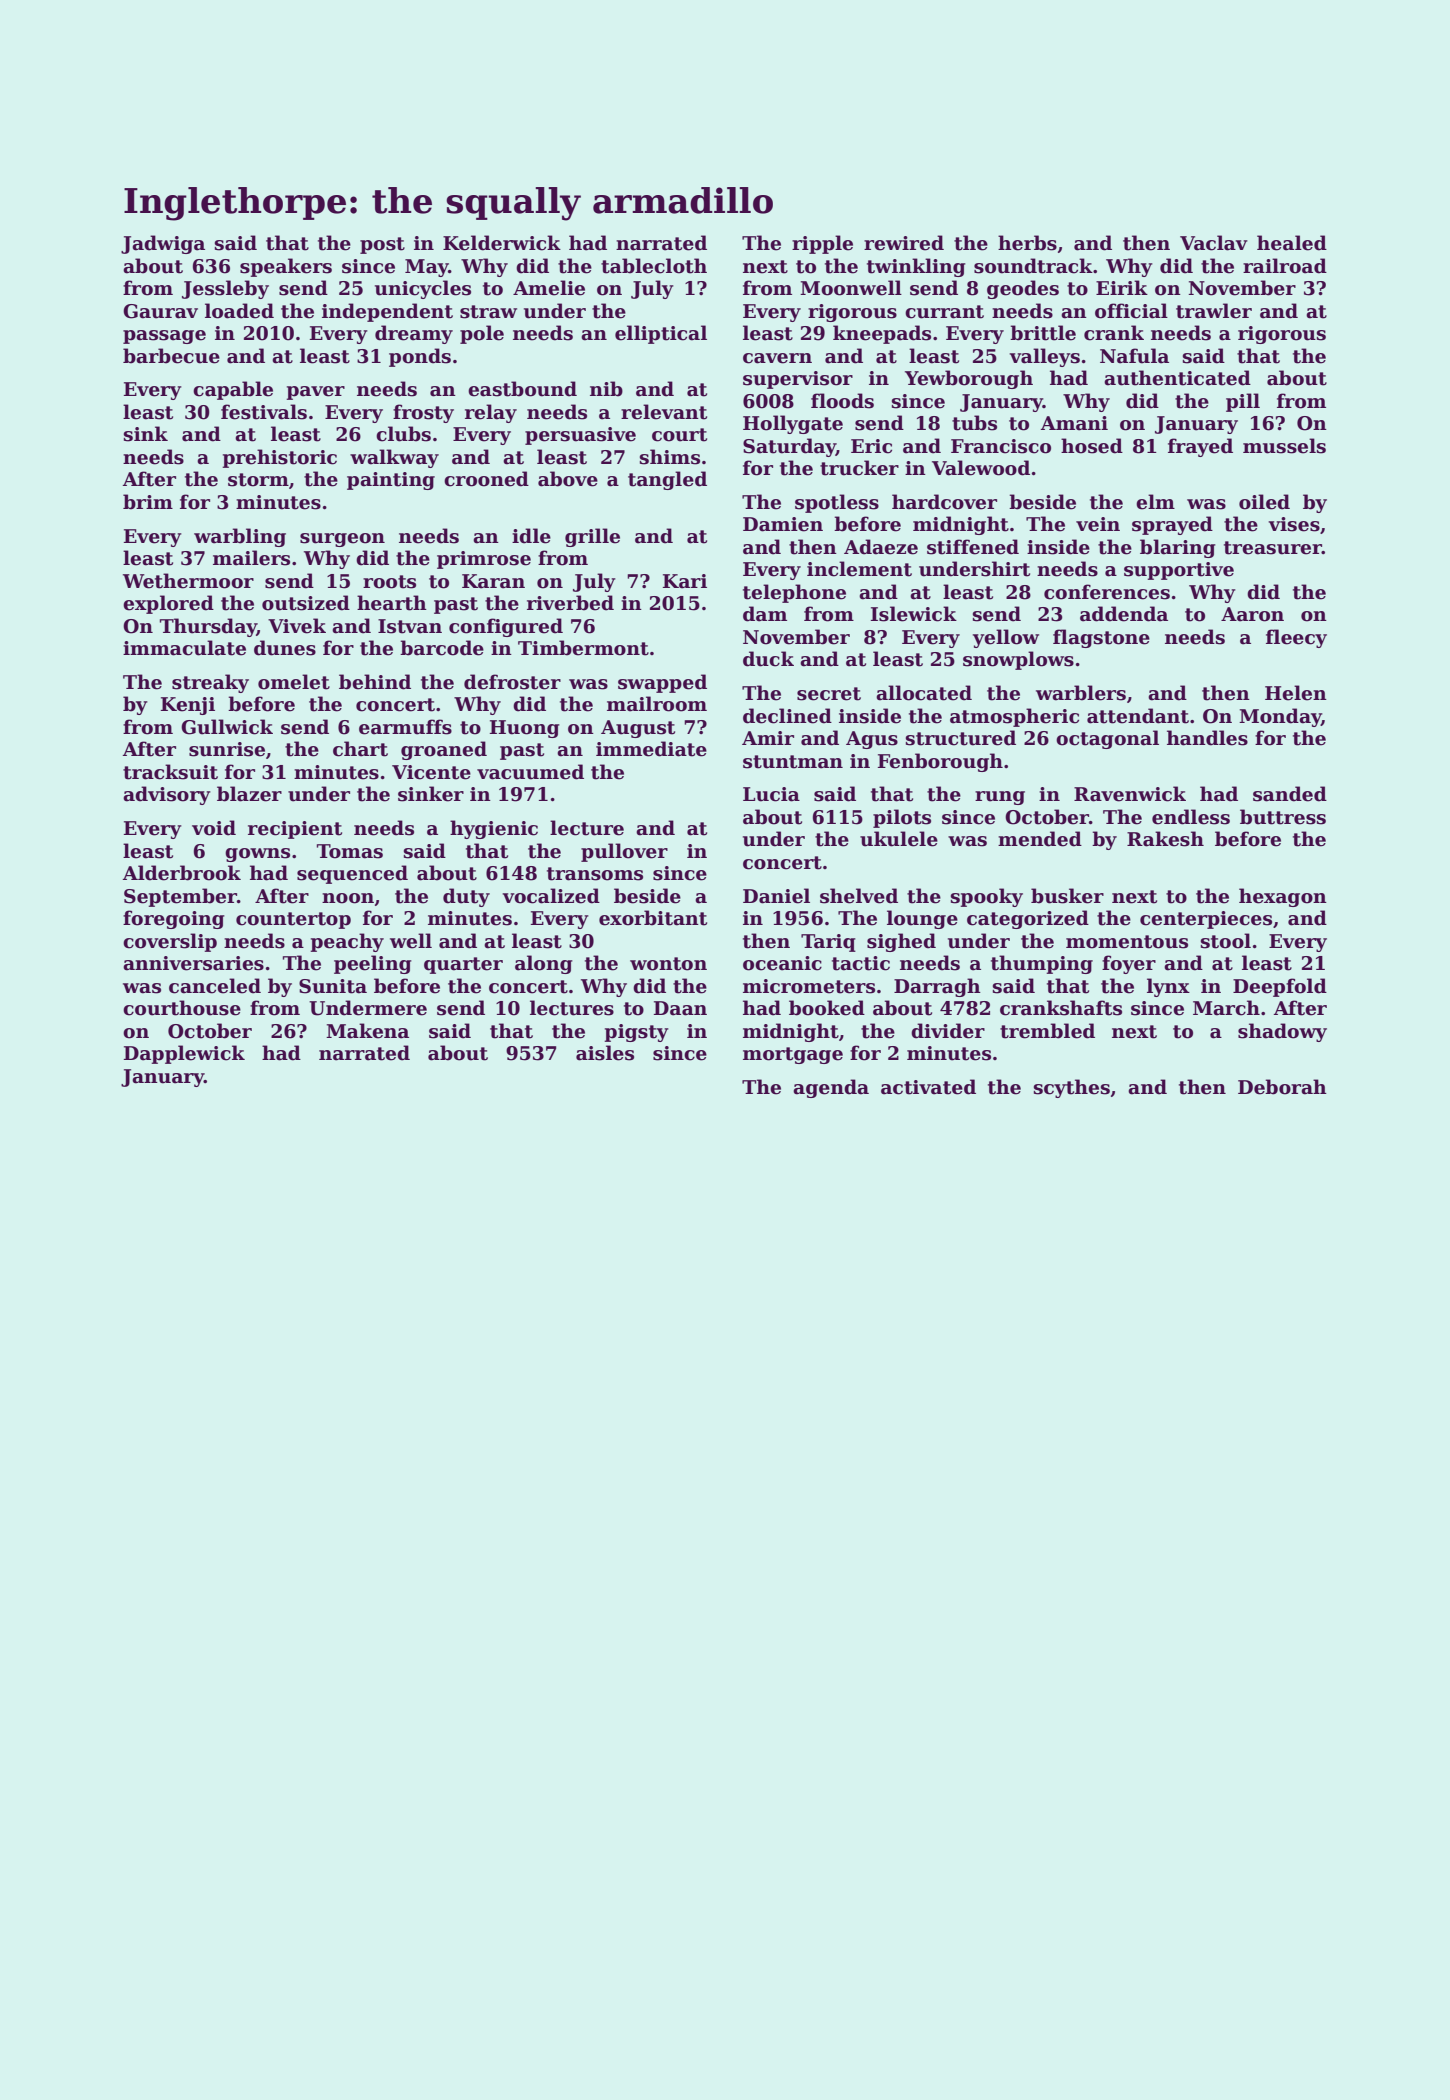 The height and width of the screenshot is (2100, 1450). What do you see at coordinates (1098, 524) in the screenshot?
I see `vein` at bounding box center [1098, 524].
